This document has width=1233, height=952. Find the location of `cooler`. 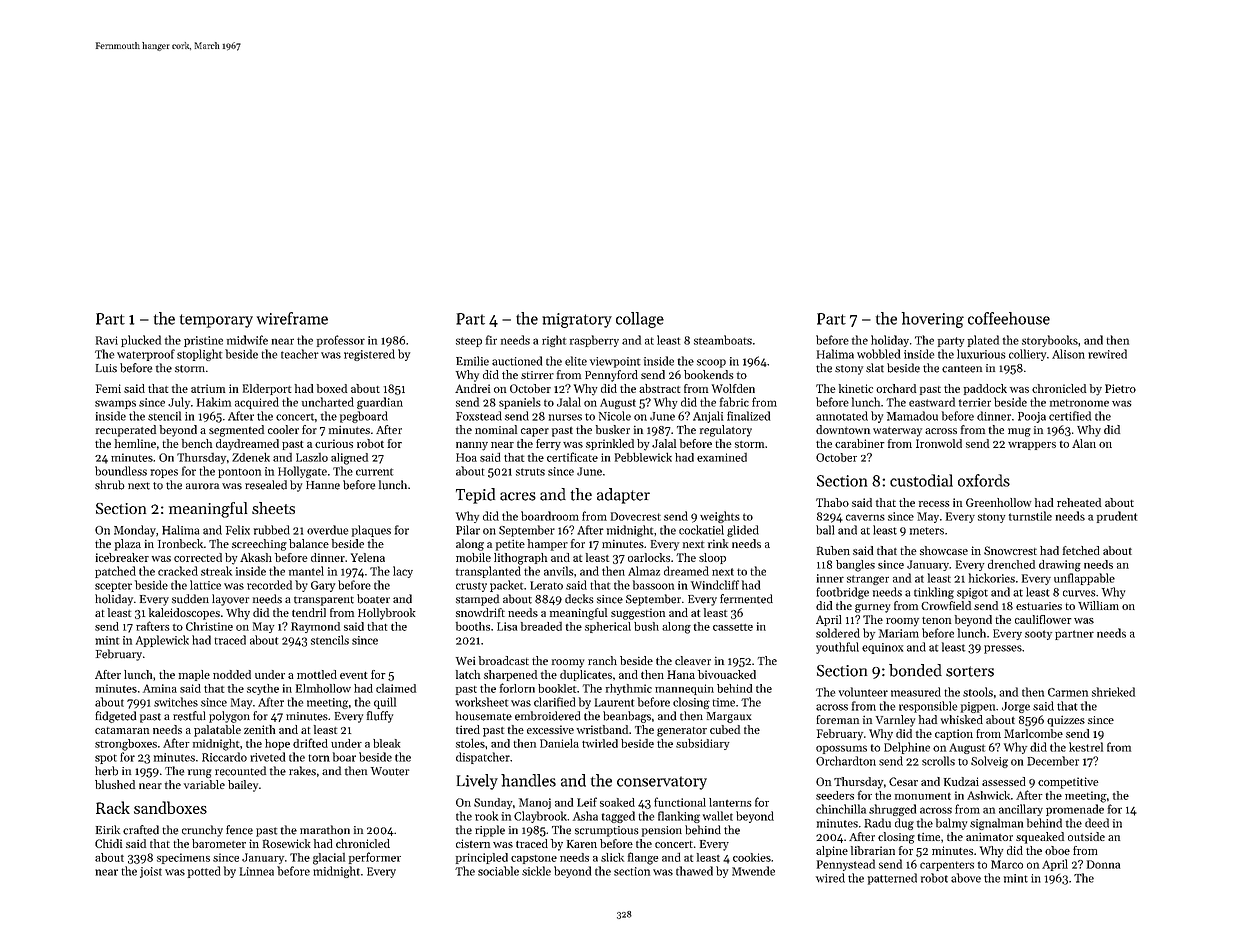

cooler is located at coordinates (283, 429).
